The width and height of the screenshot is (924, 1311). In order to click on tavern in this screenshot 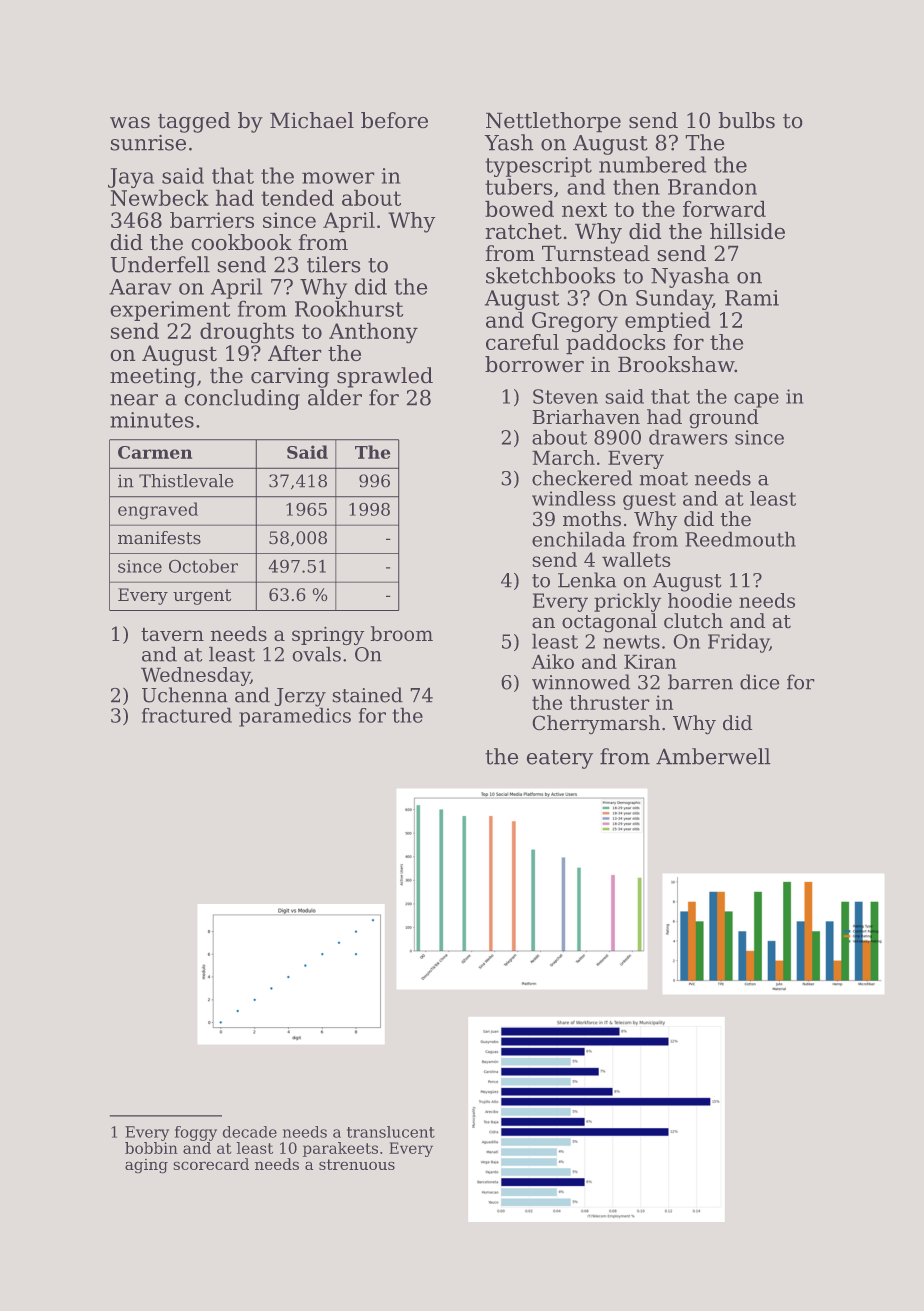, I will do `click(172, 634)`.
